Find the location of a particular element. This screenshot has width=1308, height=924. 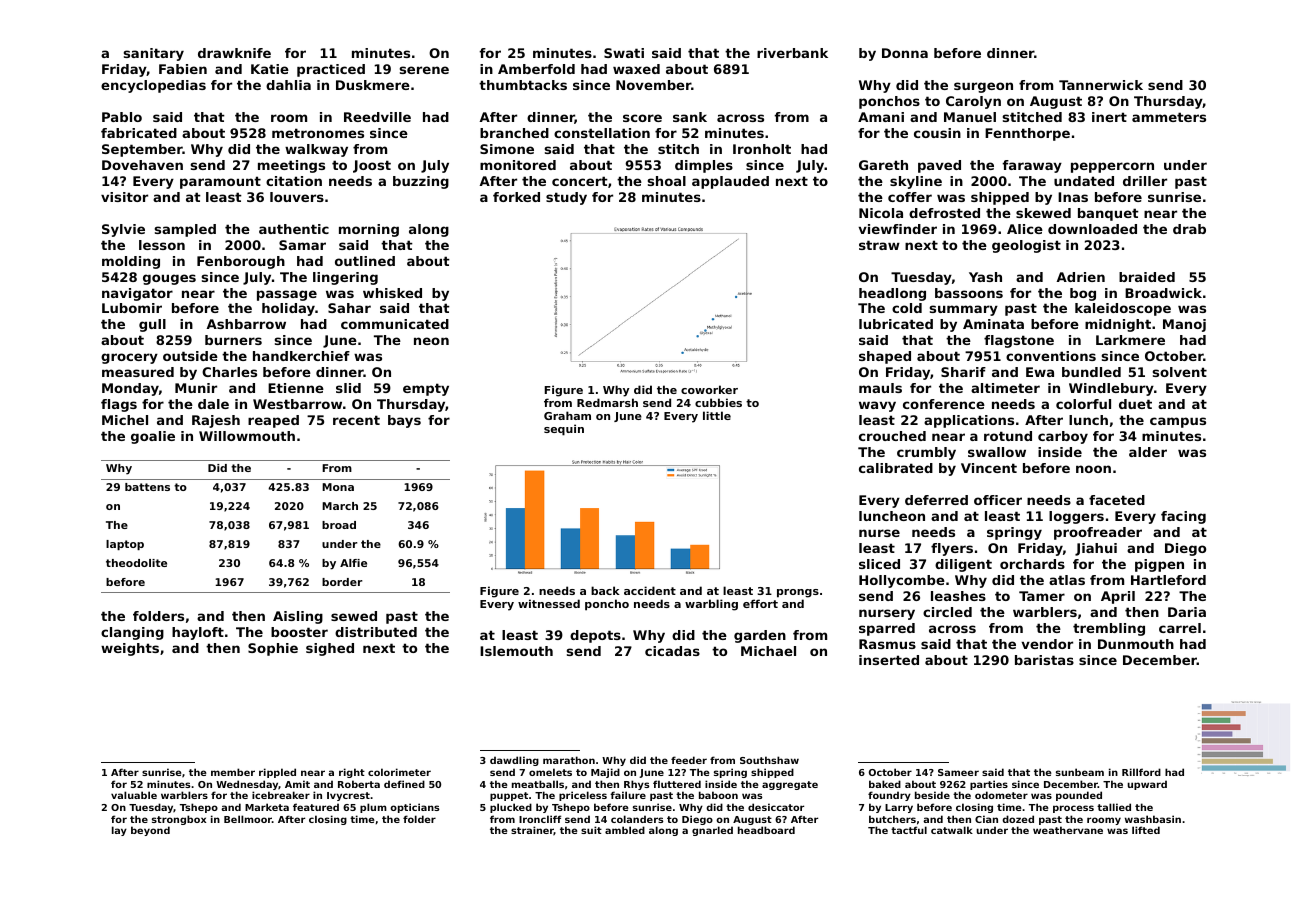

theodolite is located at coordinates (136, 563).
